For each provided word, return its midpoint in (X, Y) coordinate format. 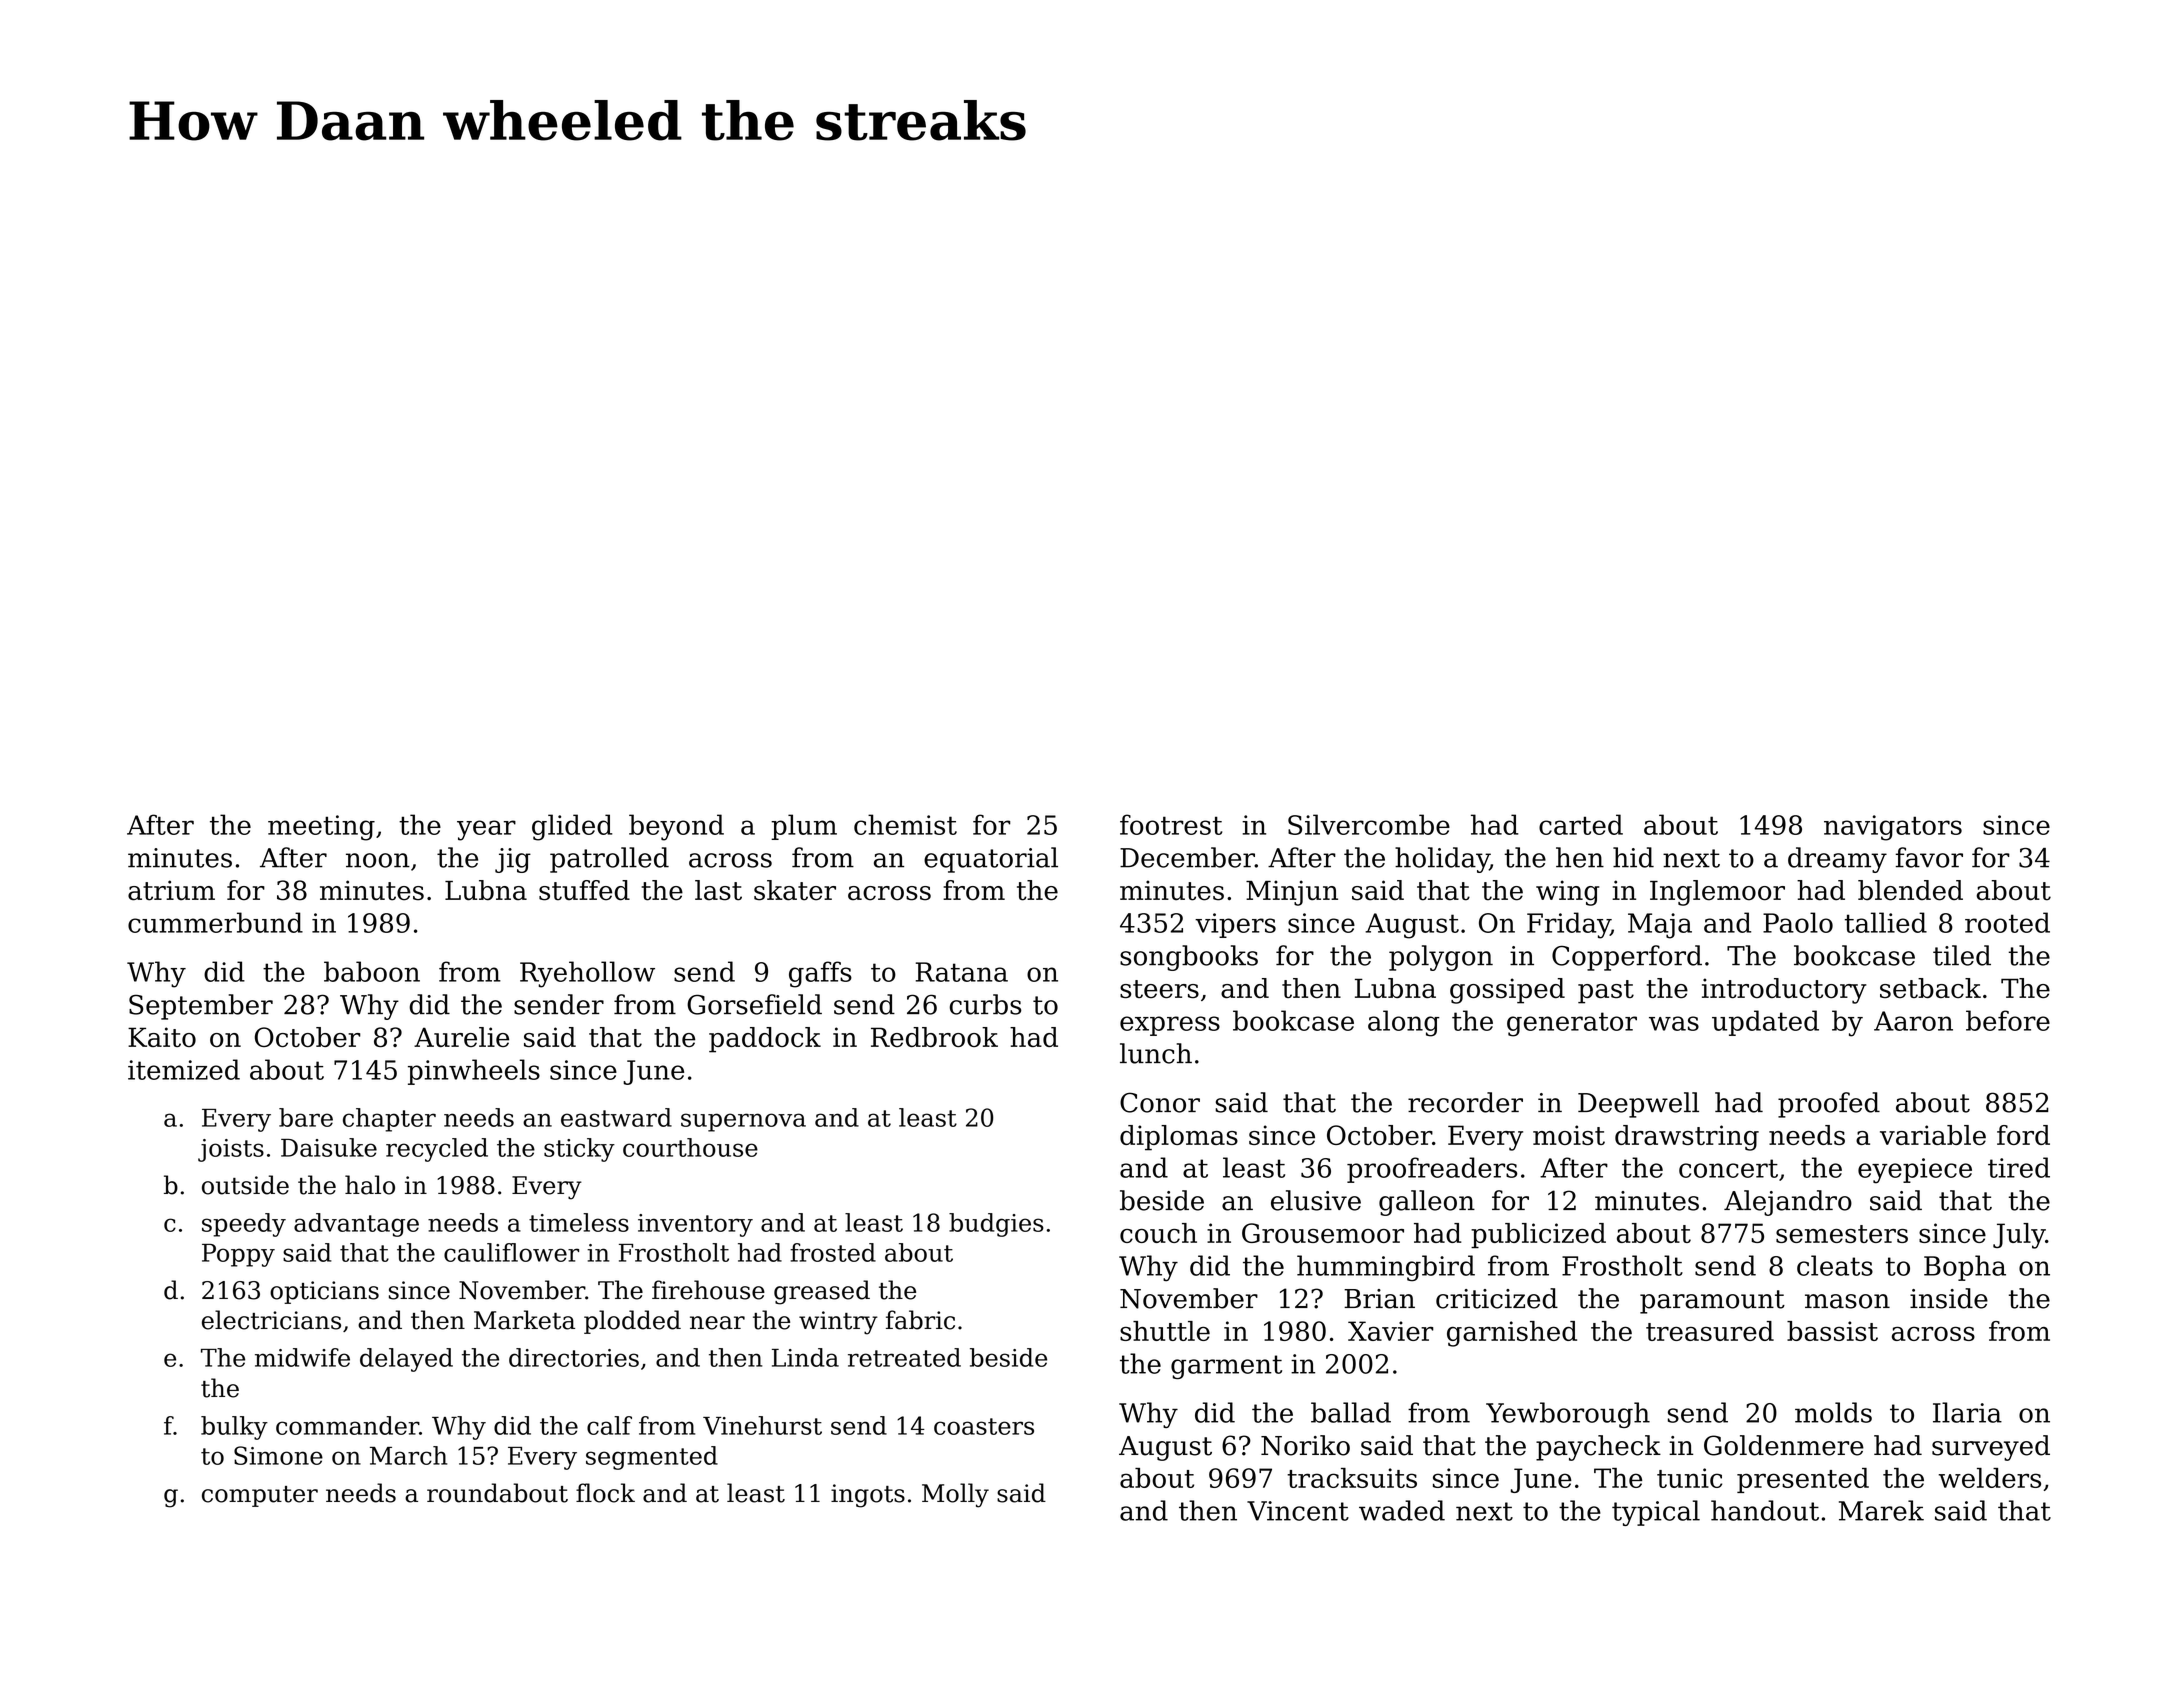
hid (1633, 857)
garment (1226, 1367)
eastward (616, 1117)
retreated (904, 1357)
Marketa (524, 1320)
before (2008, 1020)
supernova (743, 1122)
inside (1949, 1298)
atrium (171, 890)
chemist (905, 824)
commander (347, 1425)
